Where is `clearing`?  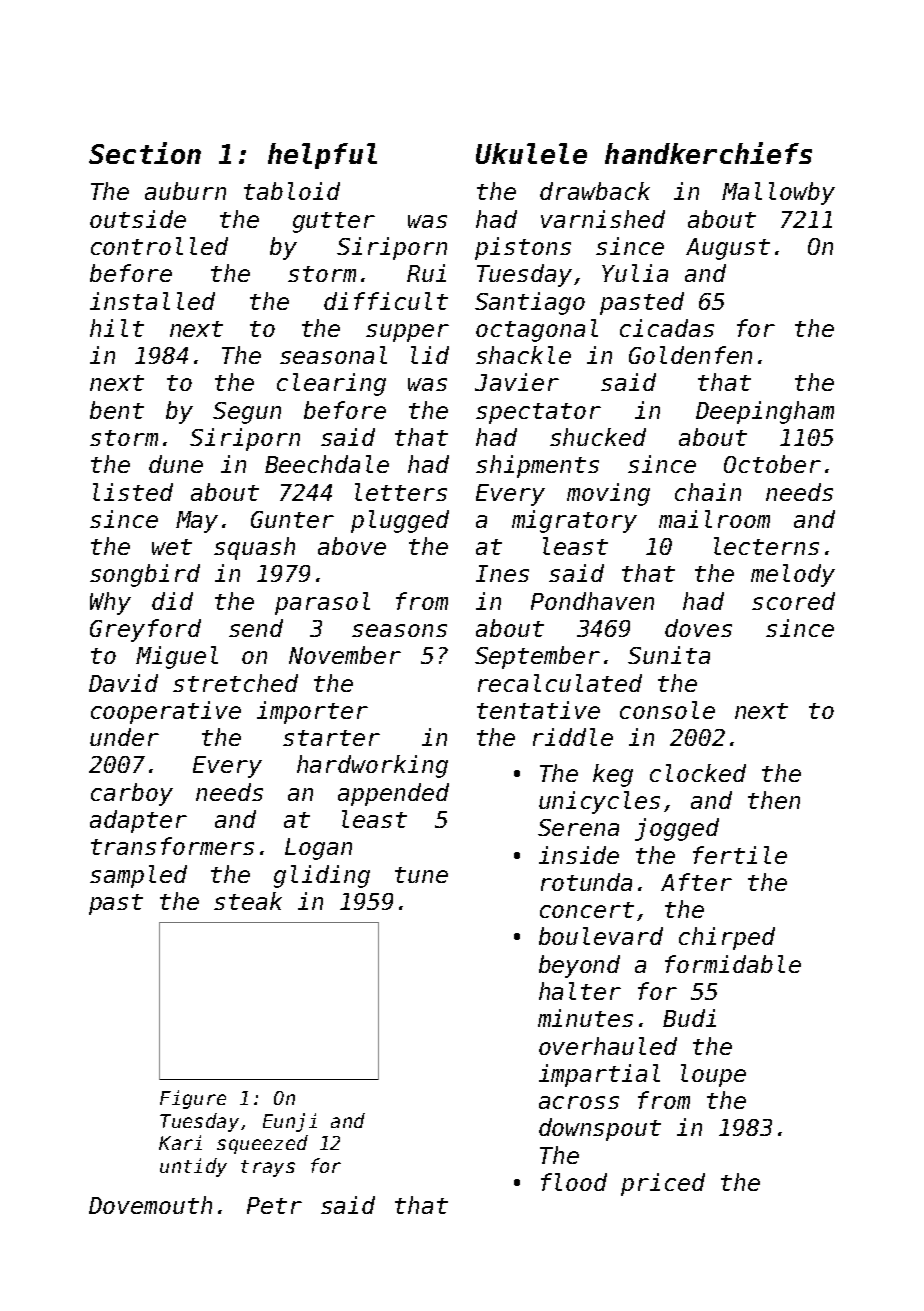 clearing is located at coordinates (331, 384).
